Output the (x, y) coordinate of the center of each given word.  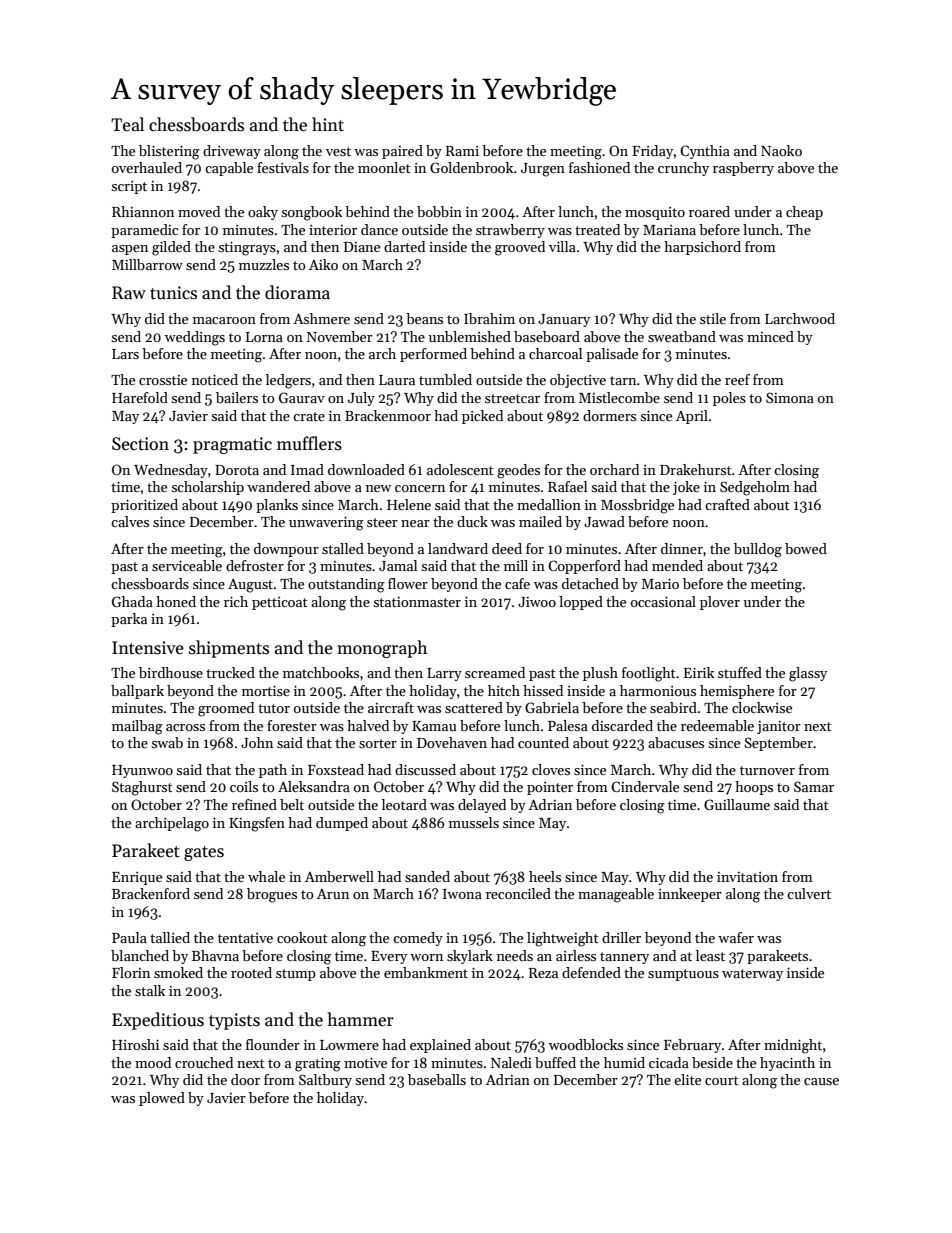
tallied (170, 937)
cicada (669, 1062)
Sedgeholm (755, 488)
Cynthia (705, 152)
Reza (543, 973)
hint (328, 124)
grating (318, 1065)
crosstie (163, 380)
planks (277, 506)
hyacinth (787, 1064)
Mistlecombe (619, 397)
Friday (652, 152)
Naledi (511, 1062)
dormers (609, 415)
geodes (518, 471)
